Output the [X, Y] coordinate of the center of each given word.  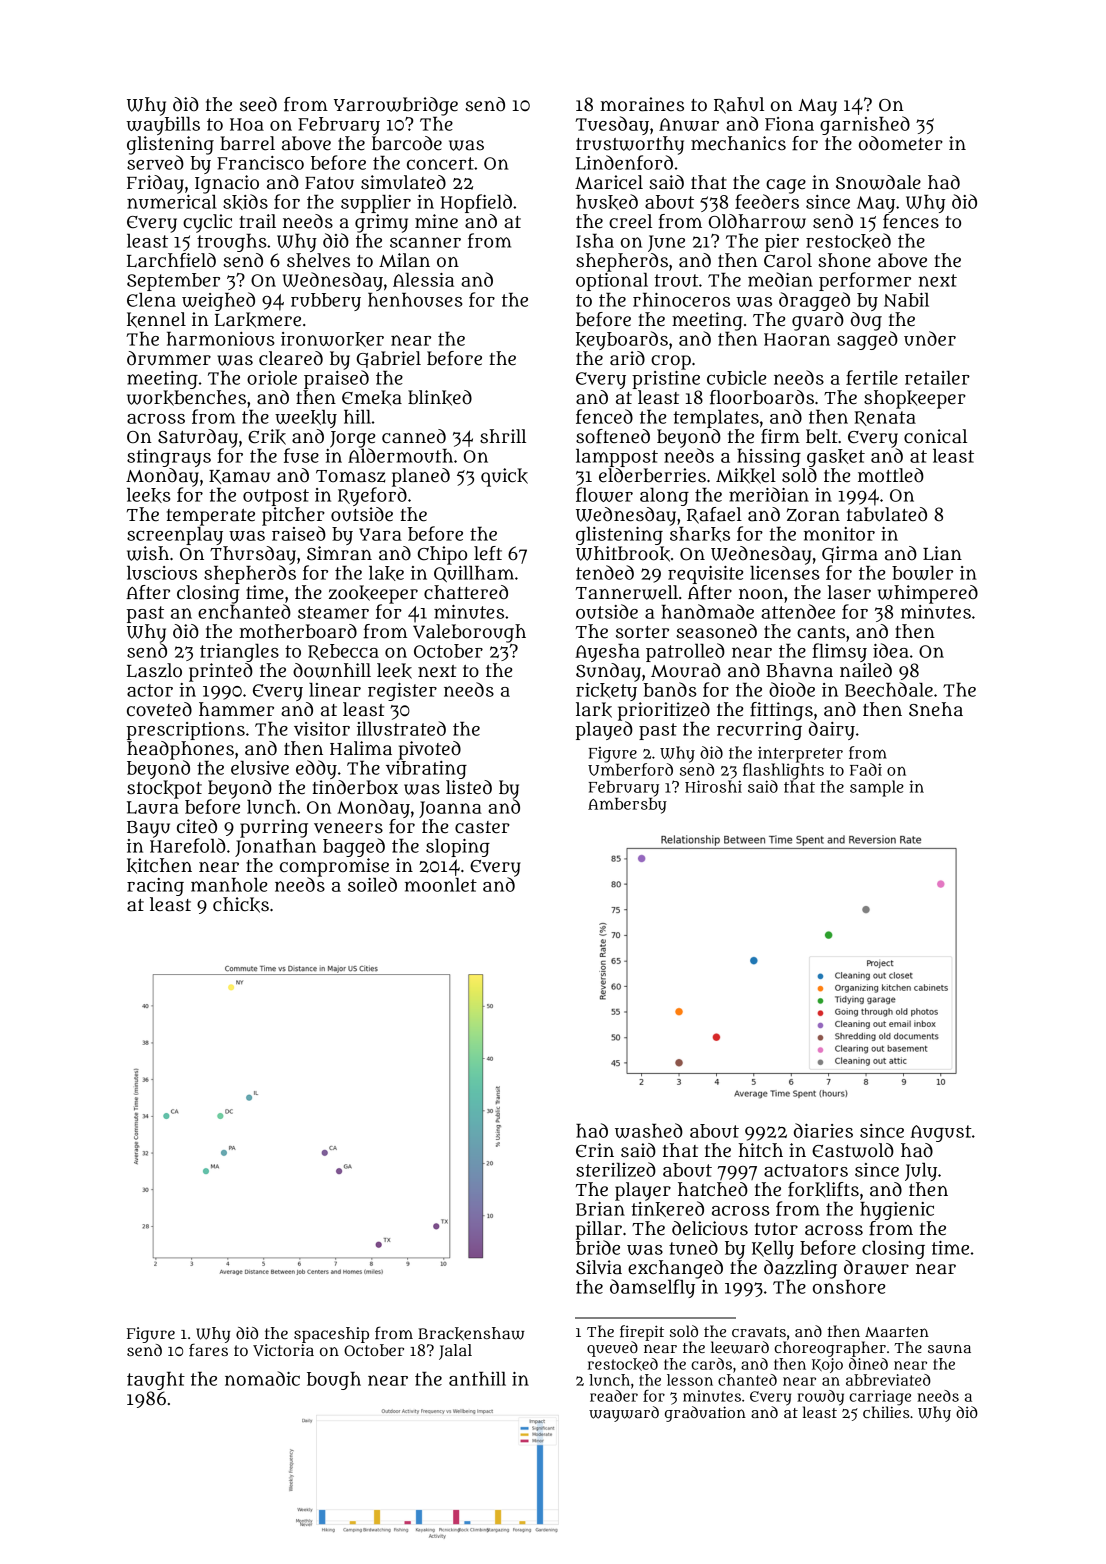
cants [821, 632]
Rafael [714, 515]
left [488, 553]
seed [258, 104]
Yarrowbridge [396, 106]
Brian [600, 1209]
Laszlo [154, 670]
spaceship [331, 1335]
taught [156, 1381]
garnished [865, 125]
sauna [949, 1348]
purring [274, 828]
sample [877, 788]
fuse [301, 455]
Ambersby [627, 806]
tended [605, 572]
